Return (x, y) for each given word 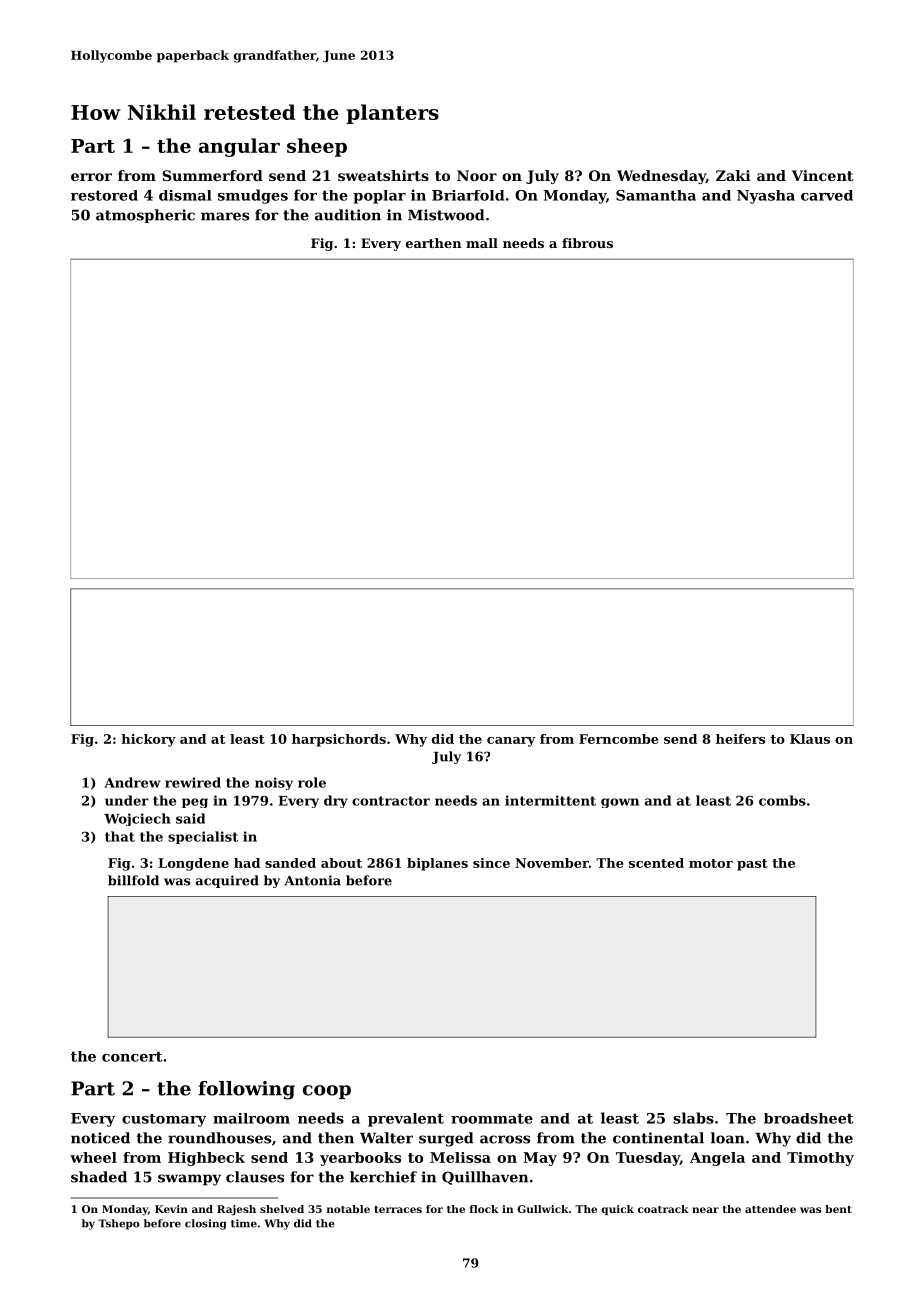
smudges (253, 196)
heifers (740, 739)
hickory (149, 740)
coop (327, 1092)
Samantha (656, 195)
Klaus (810, 739)
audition (348, 215)
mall (482, 243)
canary (511, 742)
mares (225, 216)
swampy (189, 1180)
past (752, 865)
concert (132, 1056)
